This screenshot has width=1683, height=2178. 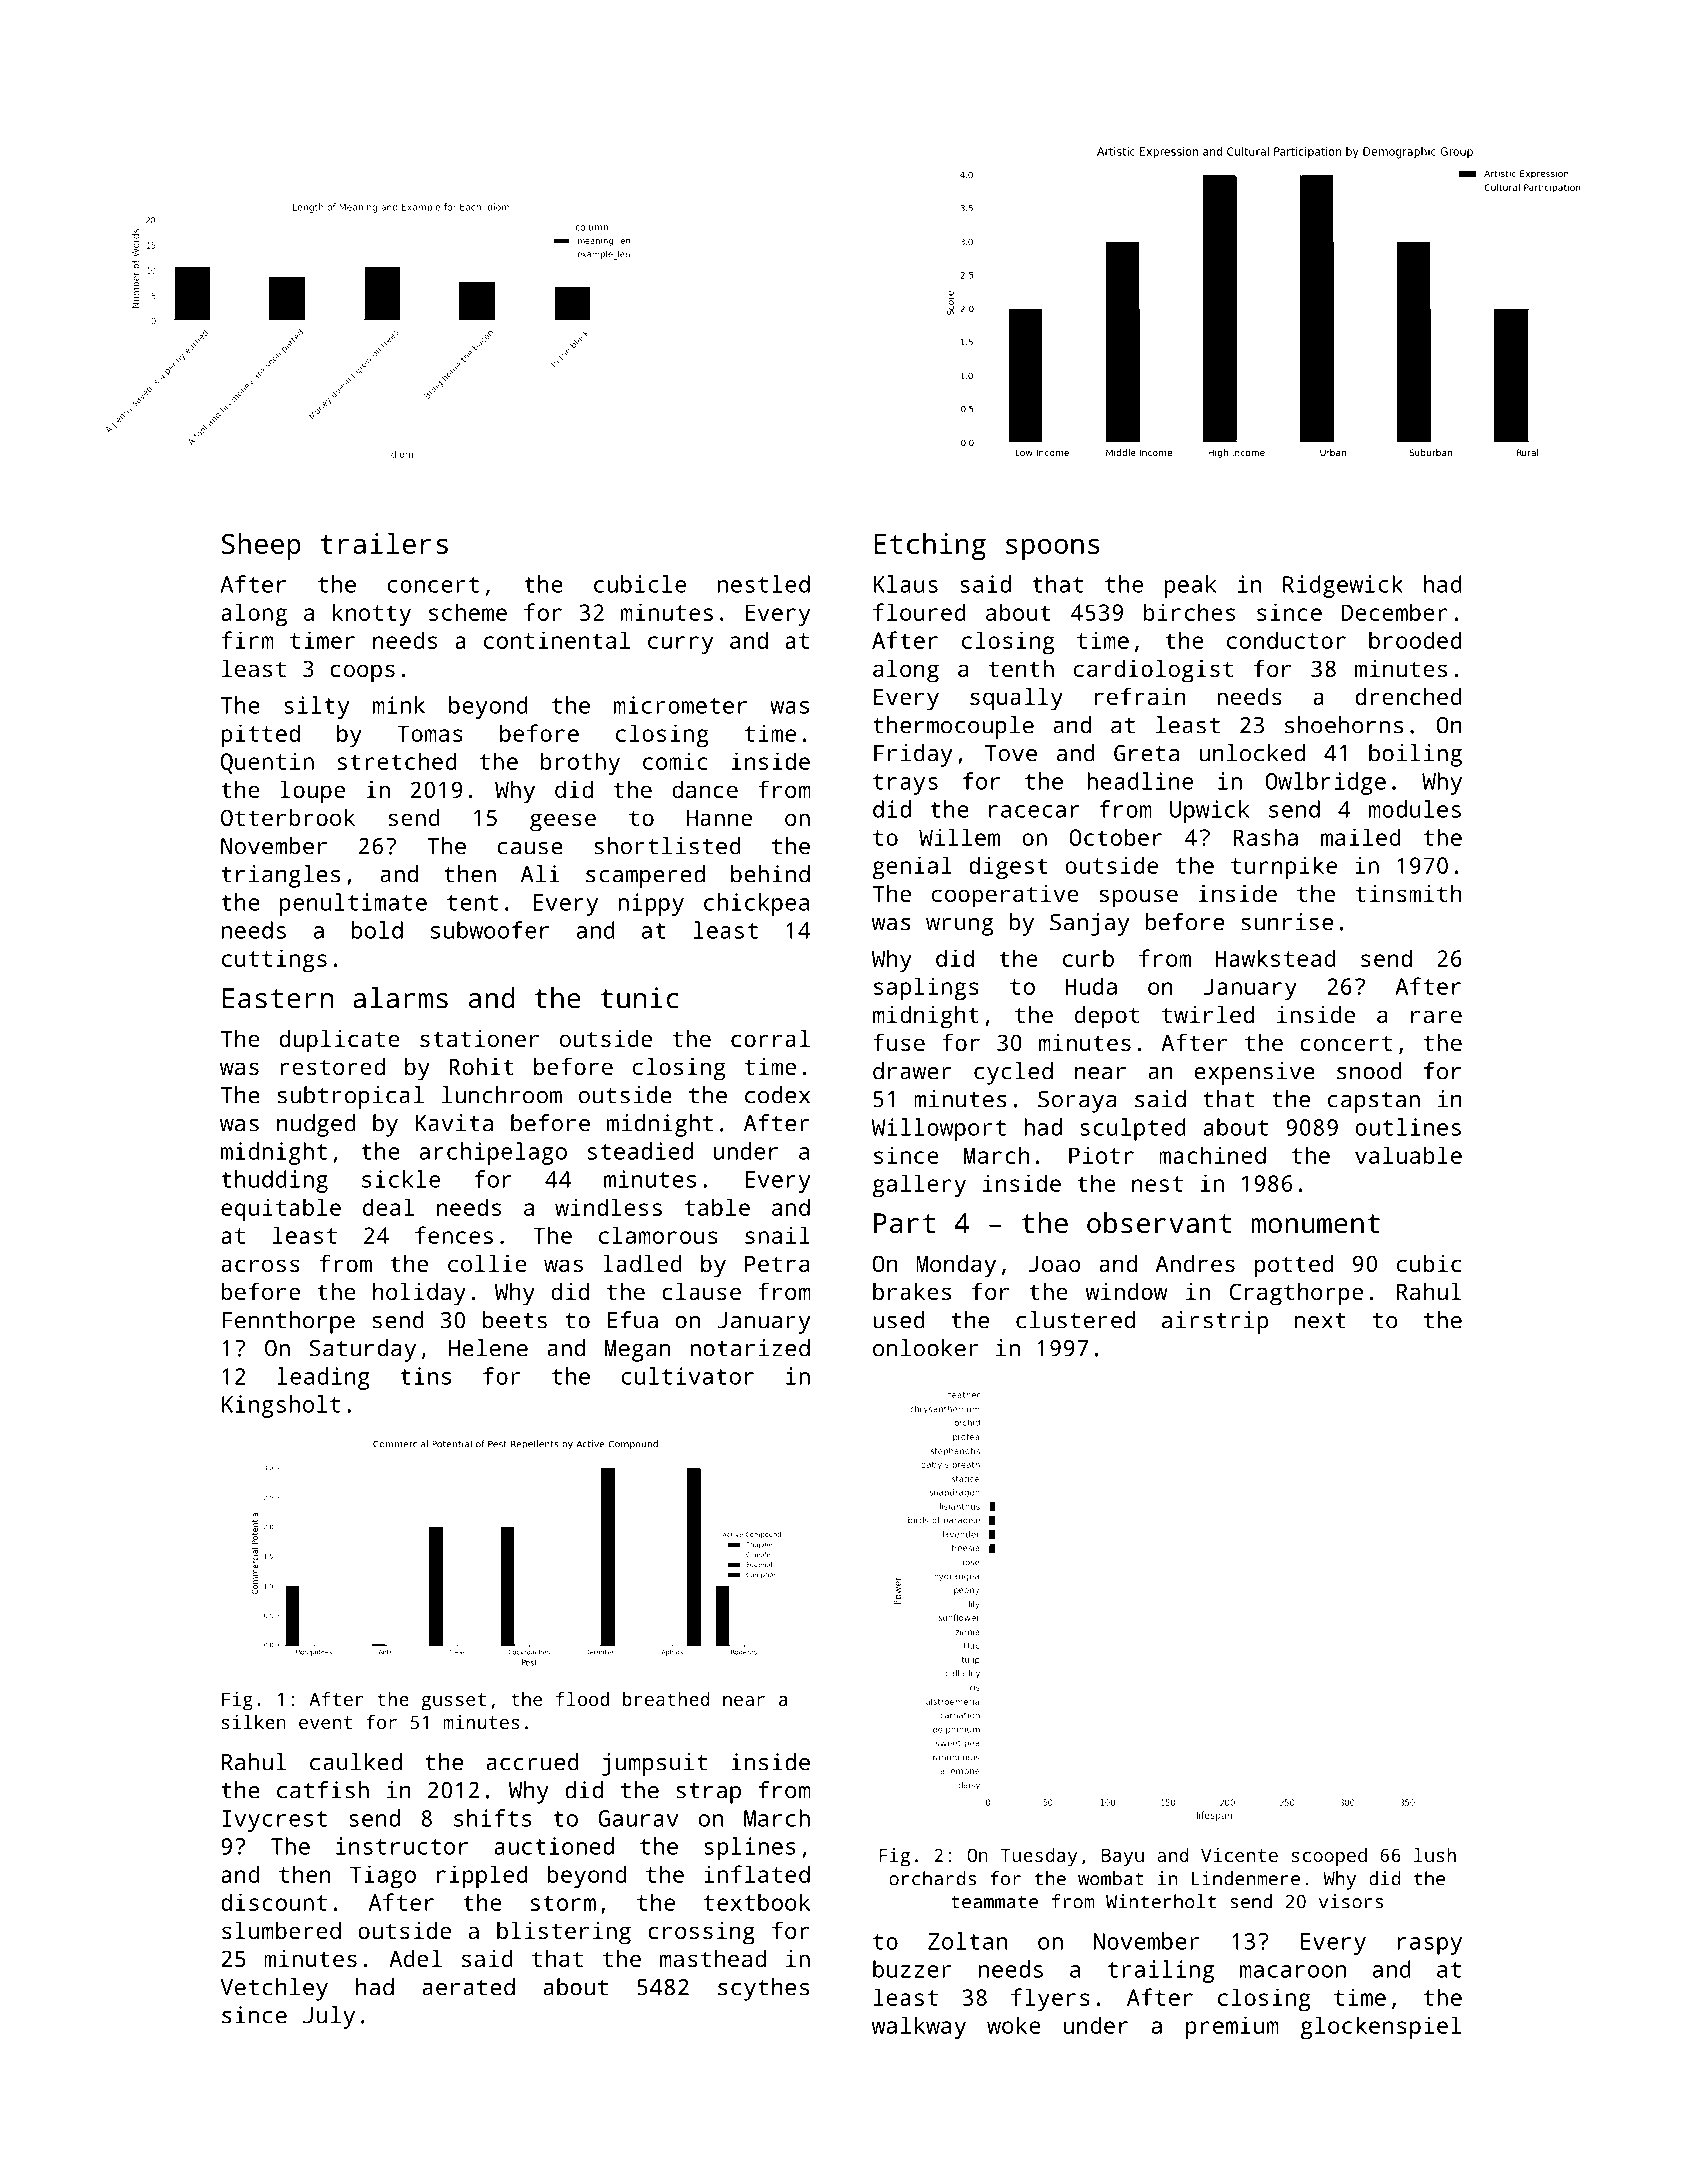 I want to click on premium, so click(x=1232, y=2027).
